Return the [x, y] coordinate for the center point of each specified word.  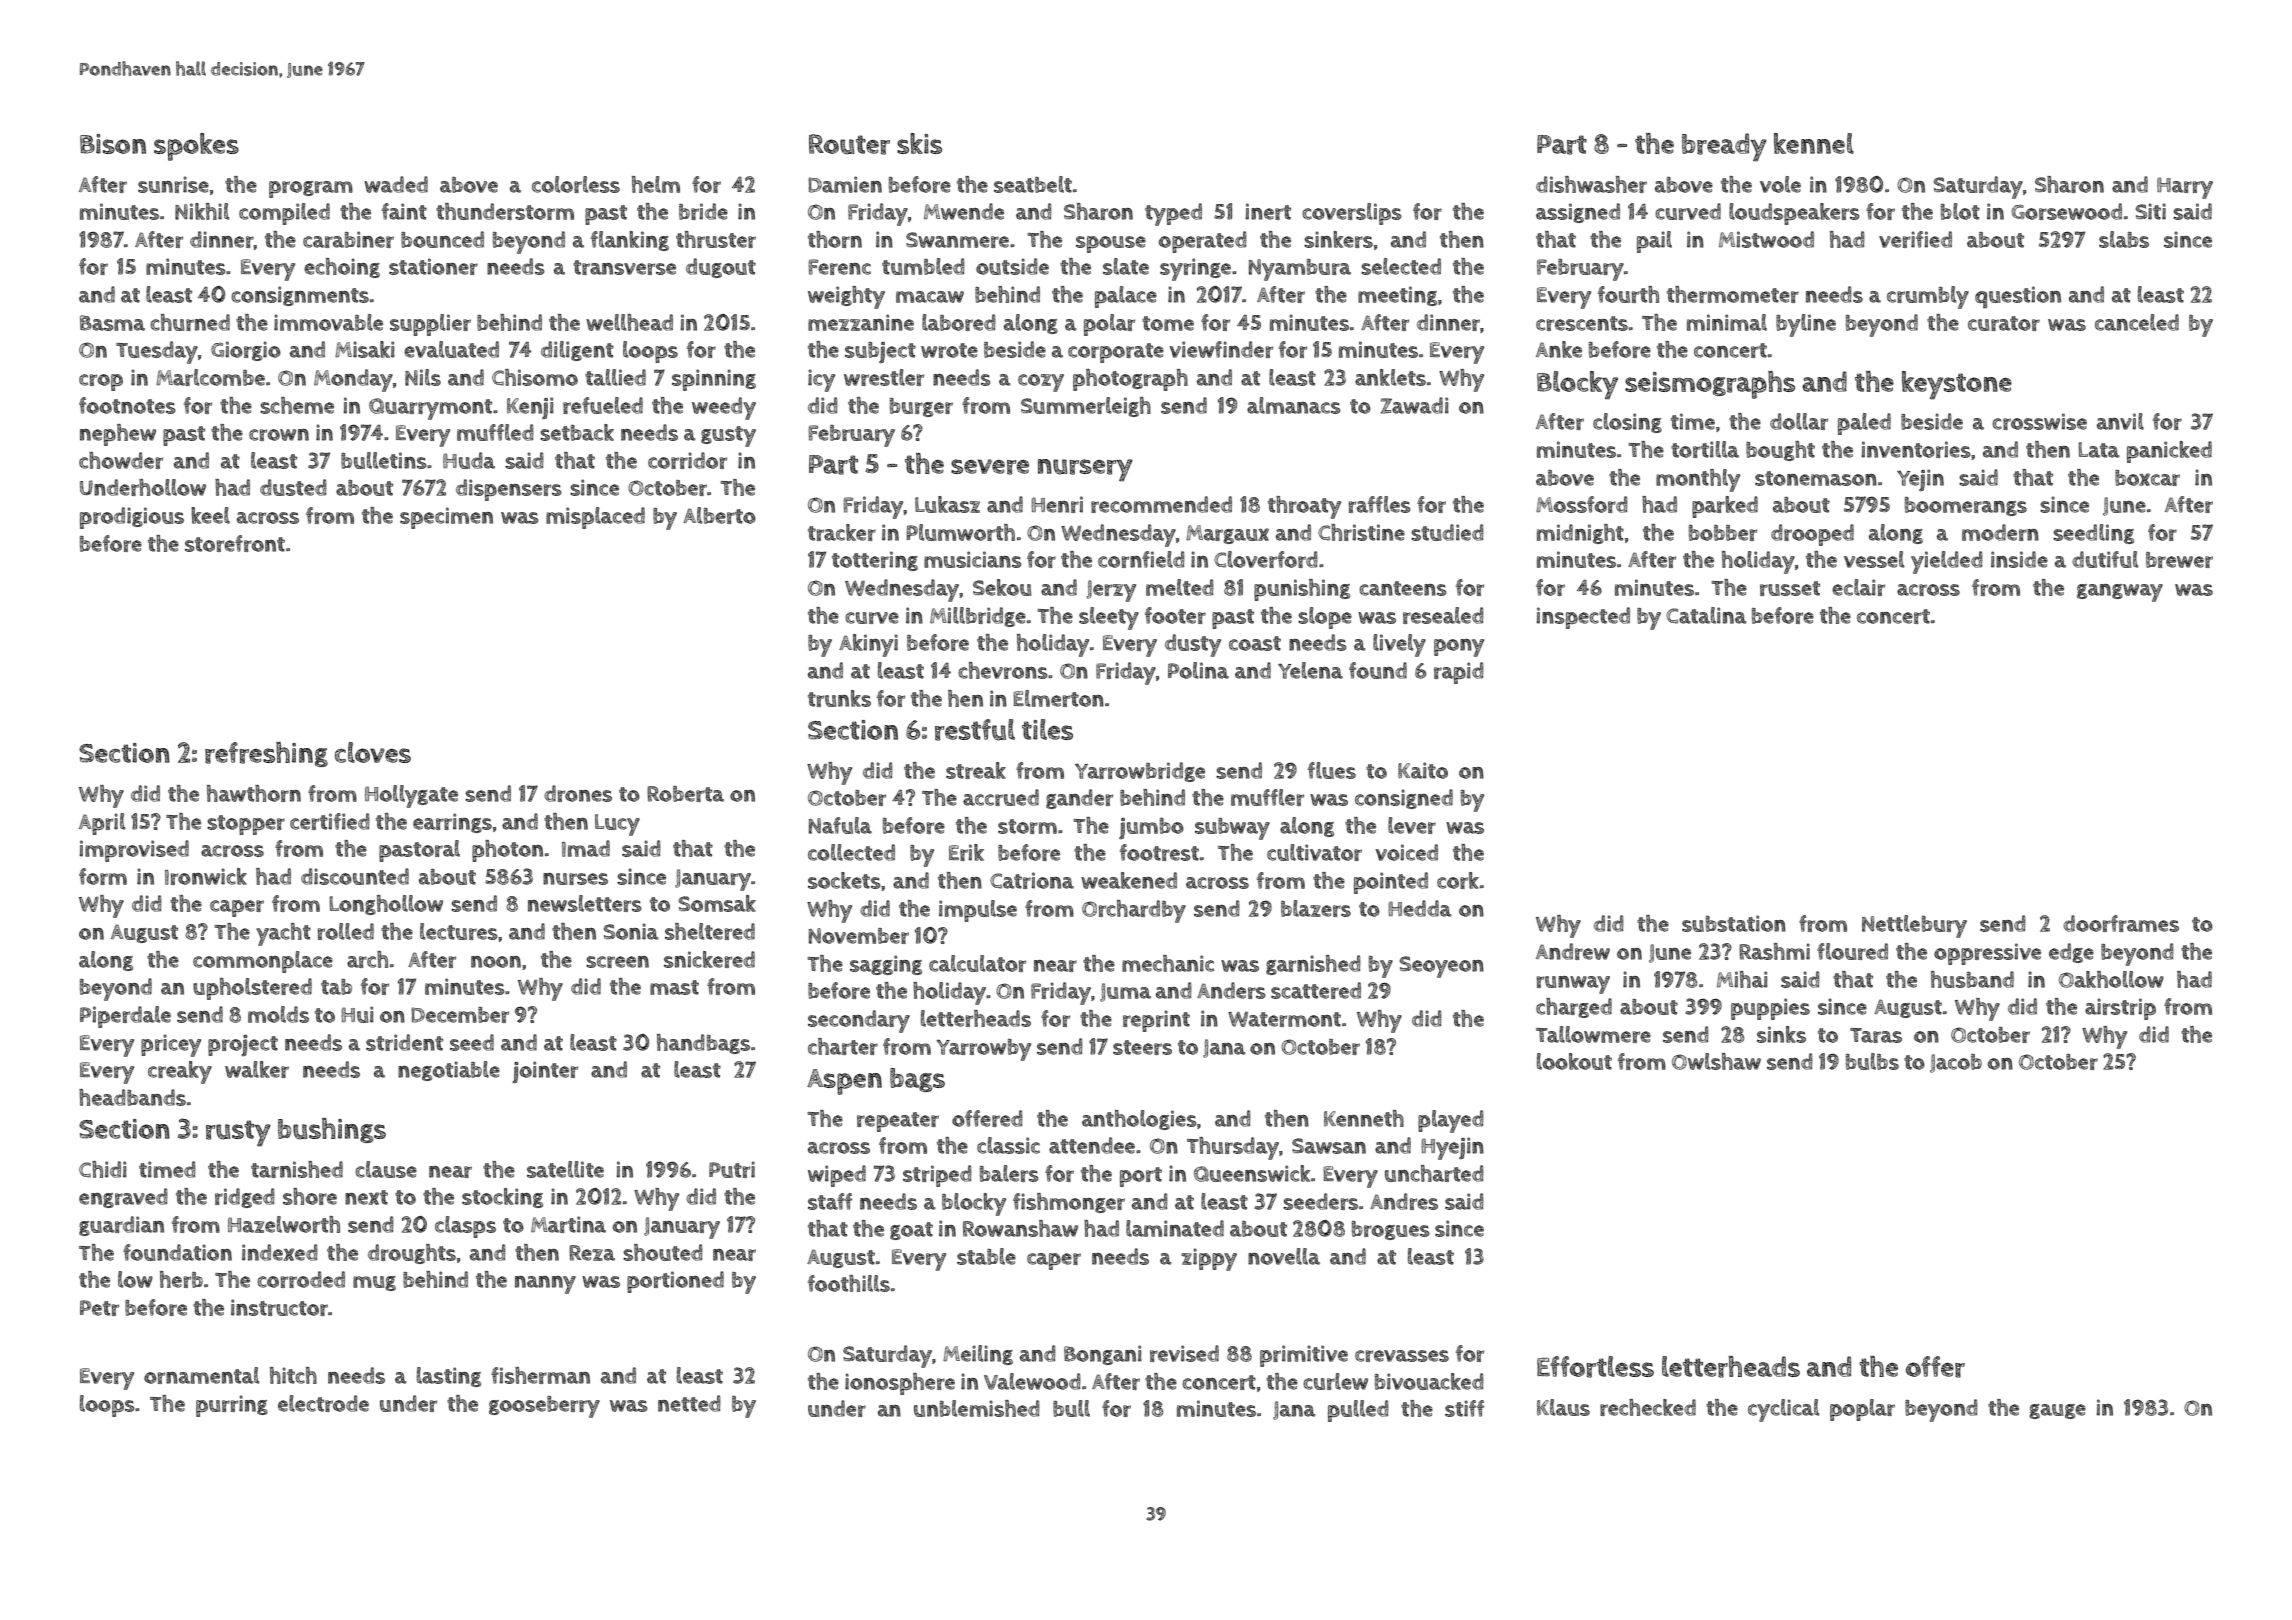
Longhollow [386, 905]
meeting [1397, 296]
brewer [2179, 560]
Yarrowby [983, 1050]
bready [1724, 147]
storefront [235, 543]
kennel [1814, 143]
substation [1734, 923]
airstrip [2120, 1009]
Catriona [1032, 880]
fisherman [540, 1375]
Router [849, 144]
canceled [2137, 322]
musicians [973, 559]
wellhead [629, 322]
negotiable [449, 1071]
